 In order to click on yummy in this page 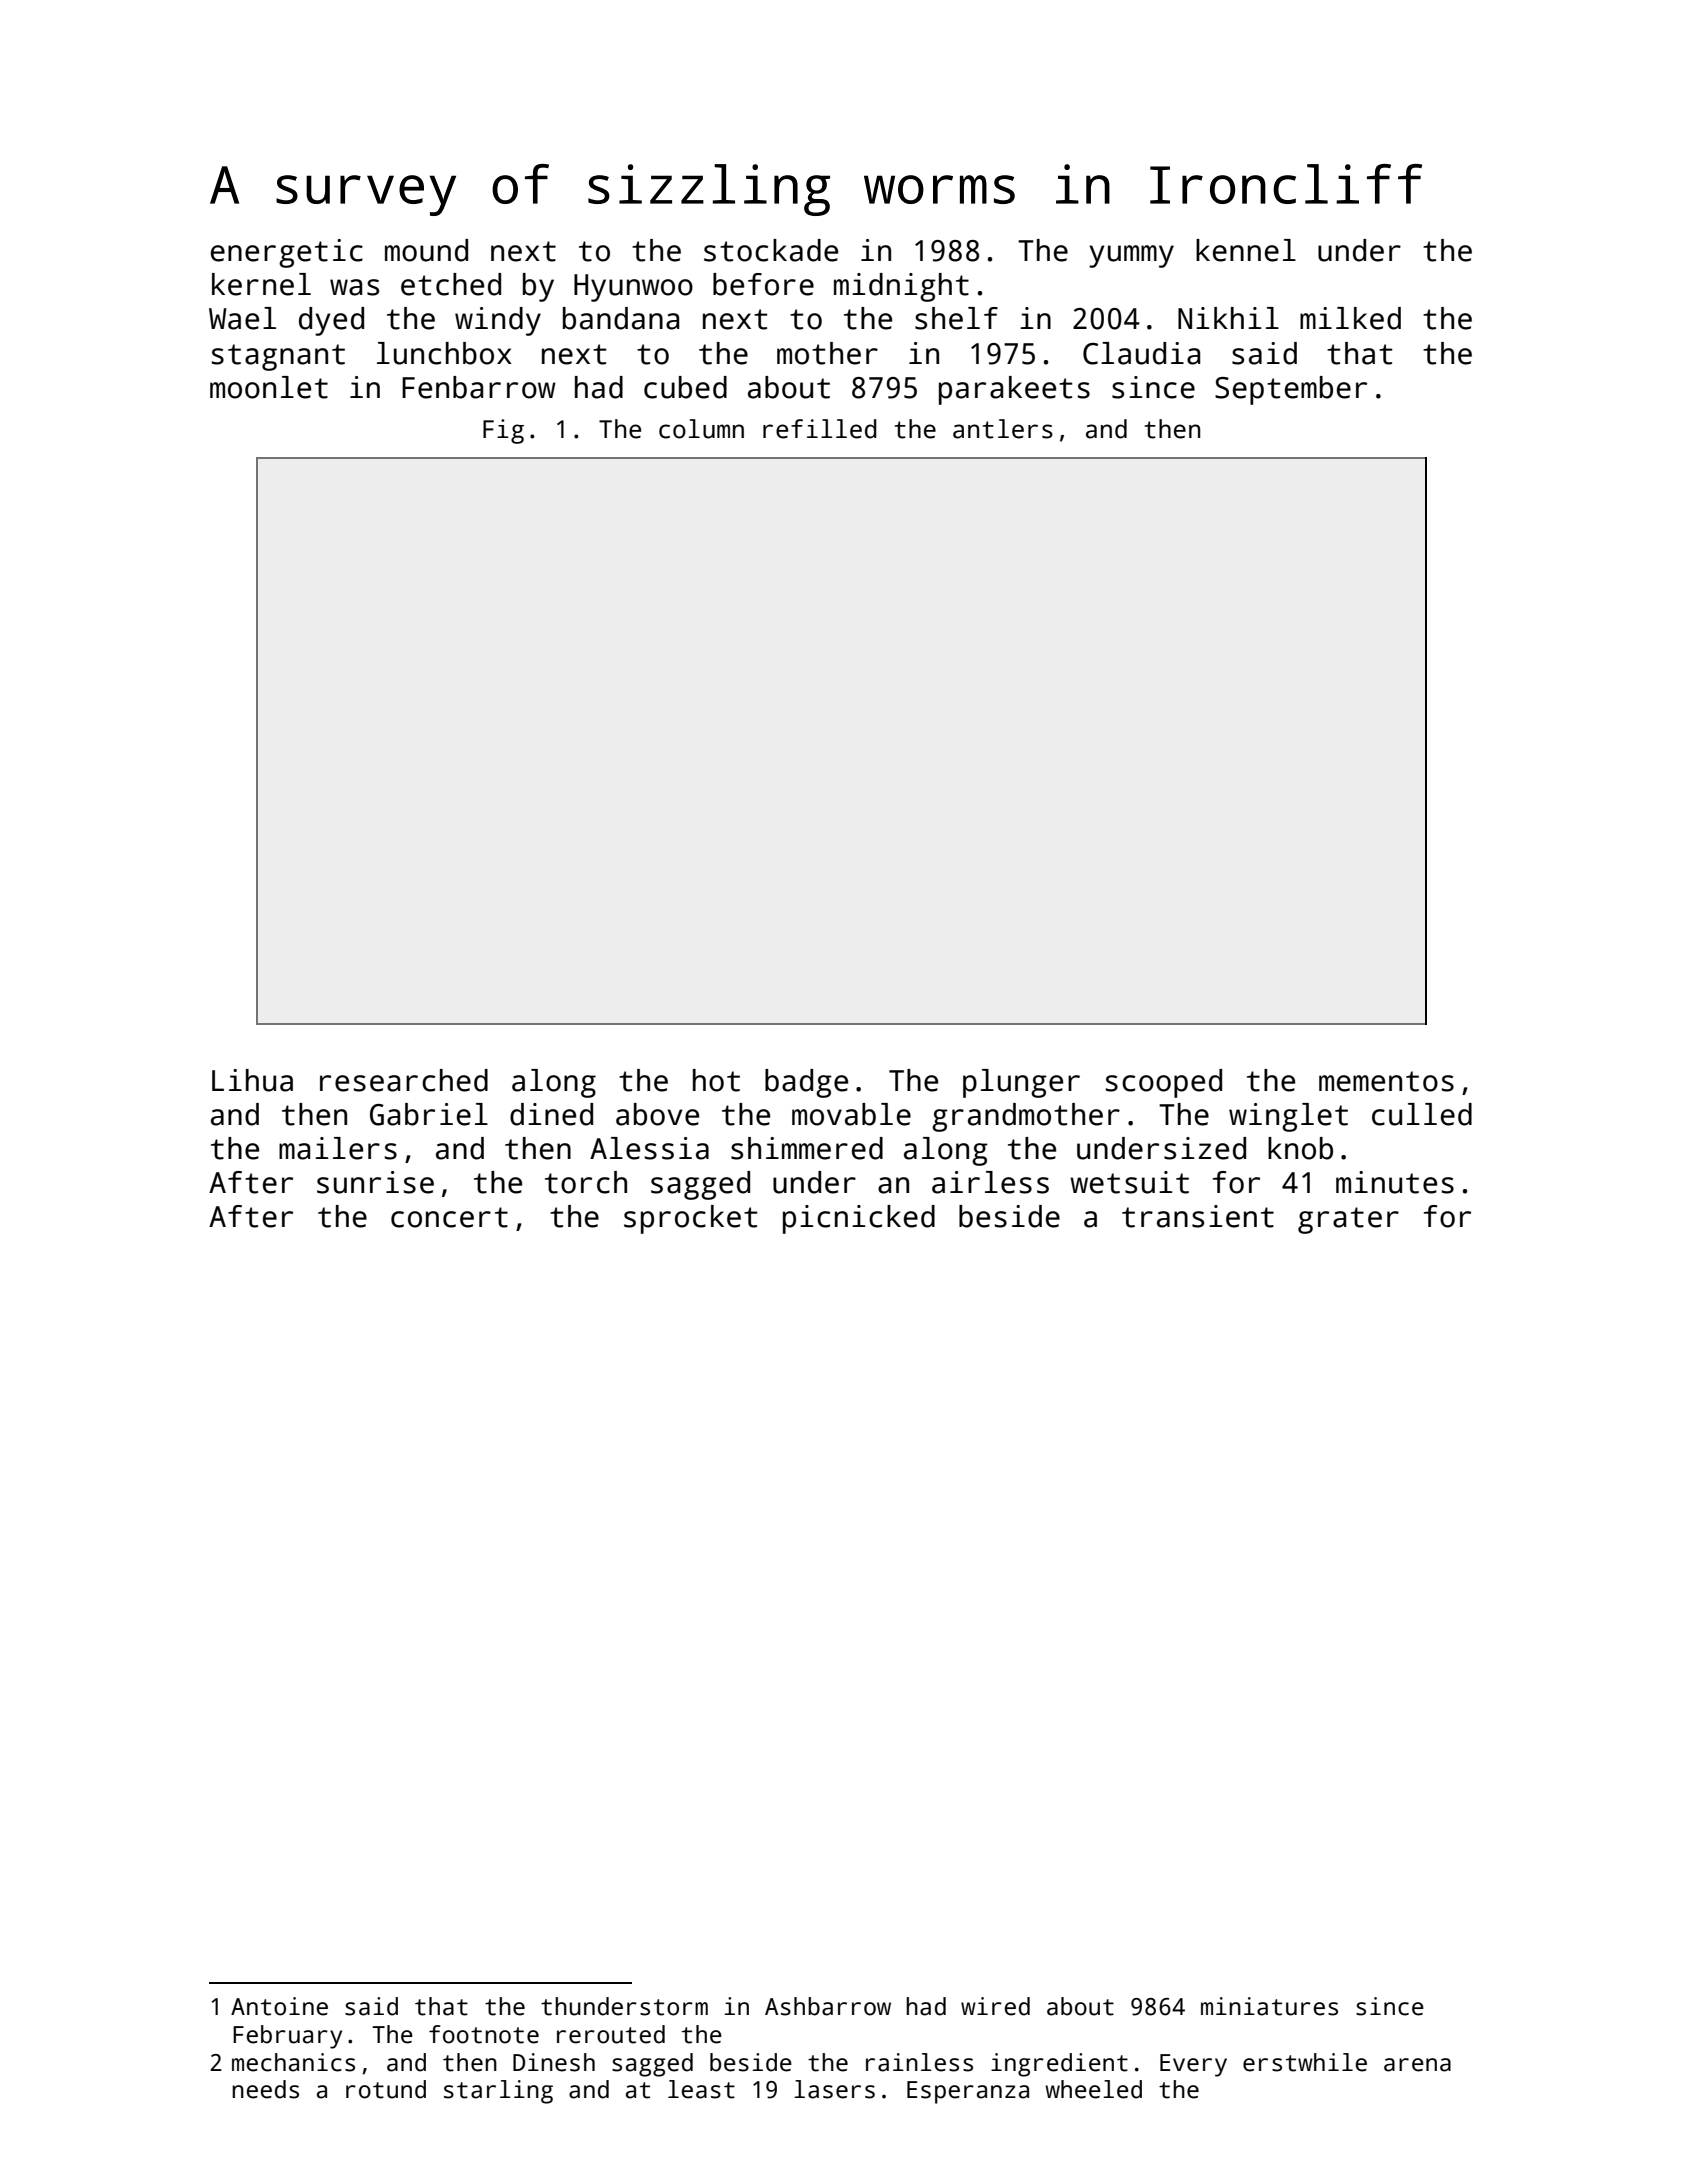, I will do `click(1131, 256)`.
